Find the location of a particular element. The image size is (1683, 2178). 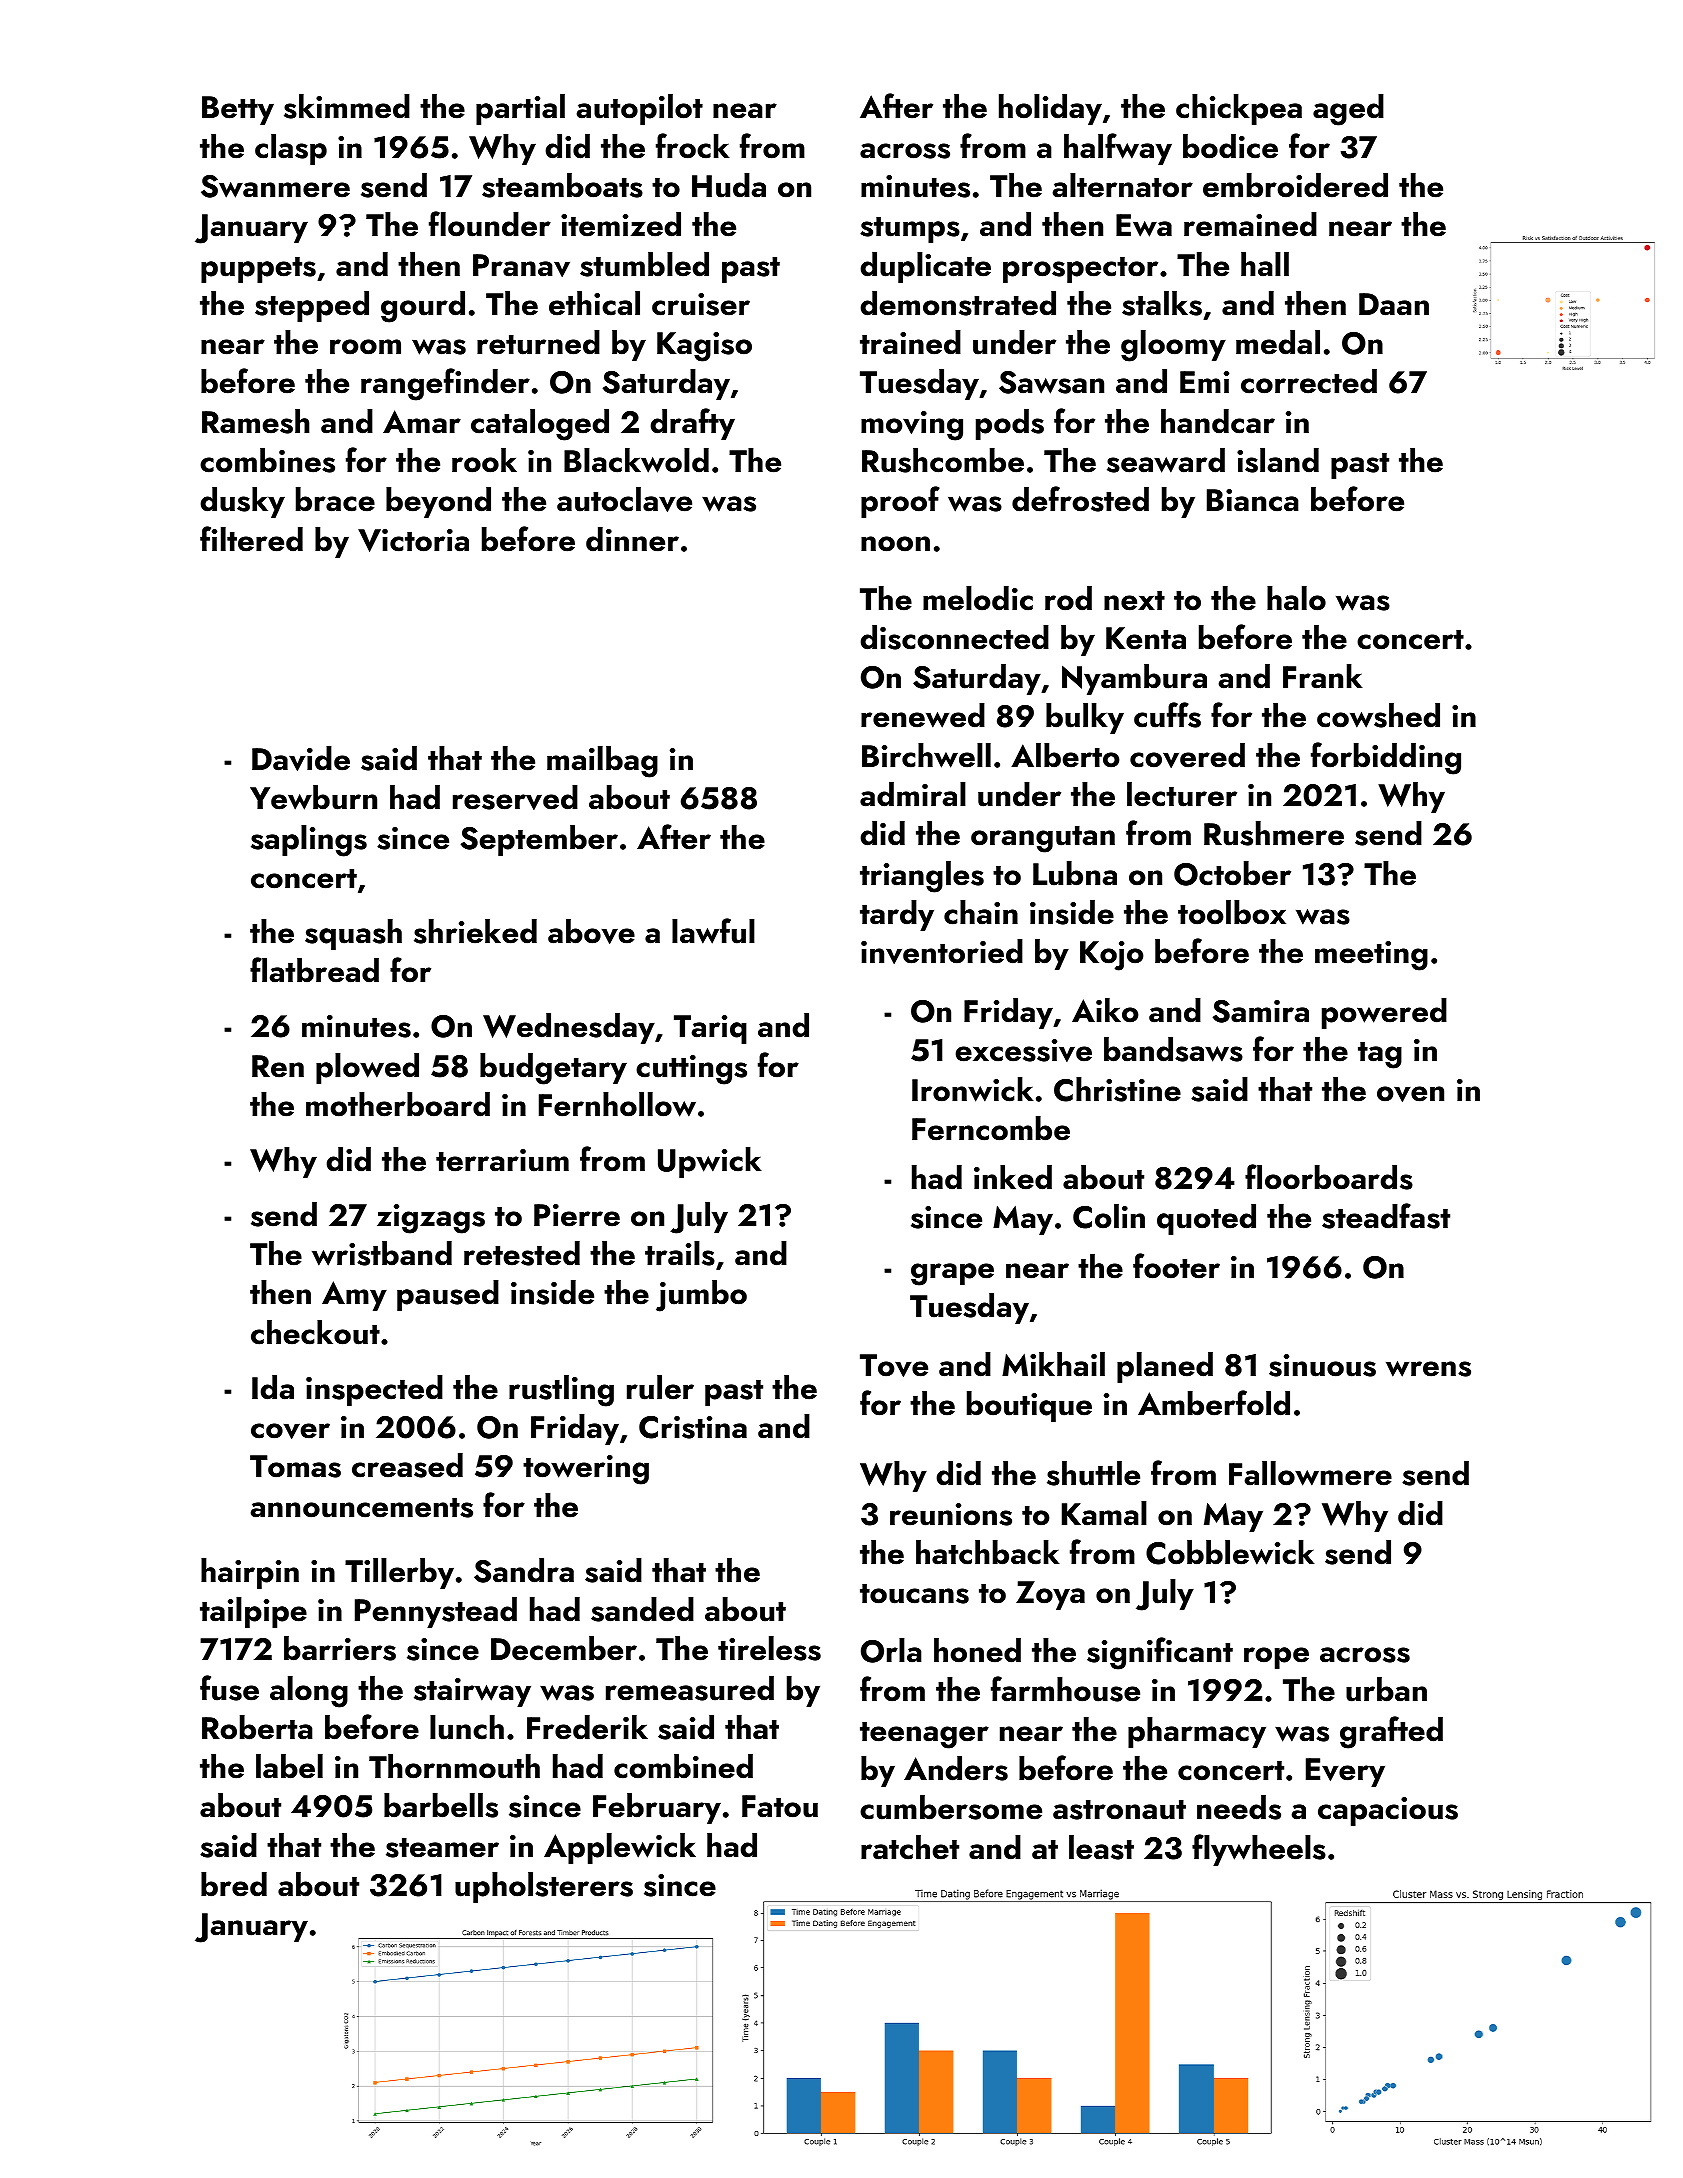

Cristina is located at coordinates (693, 1427).
